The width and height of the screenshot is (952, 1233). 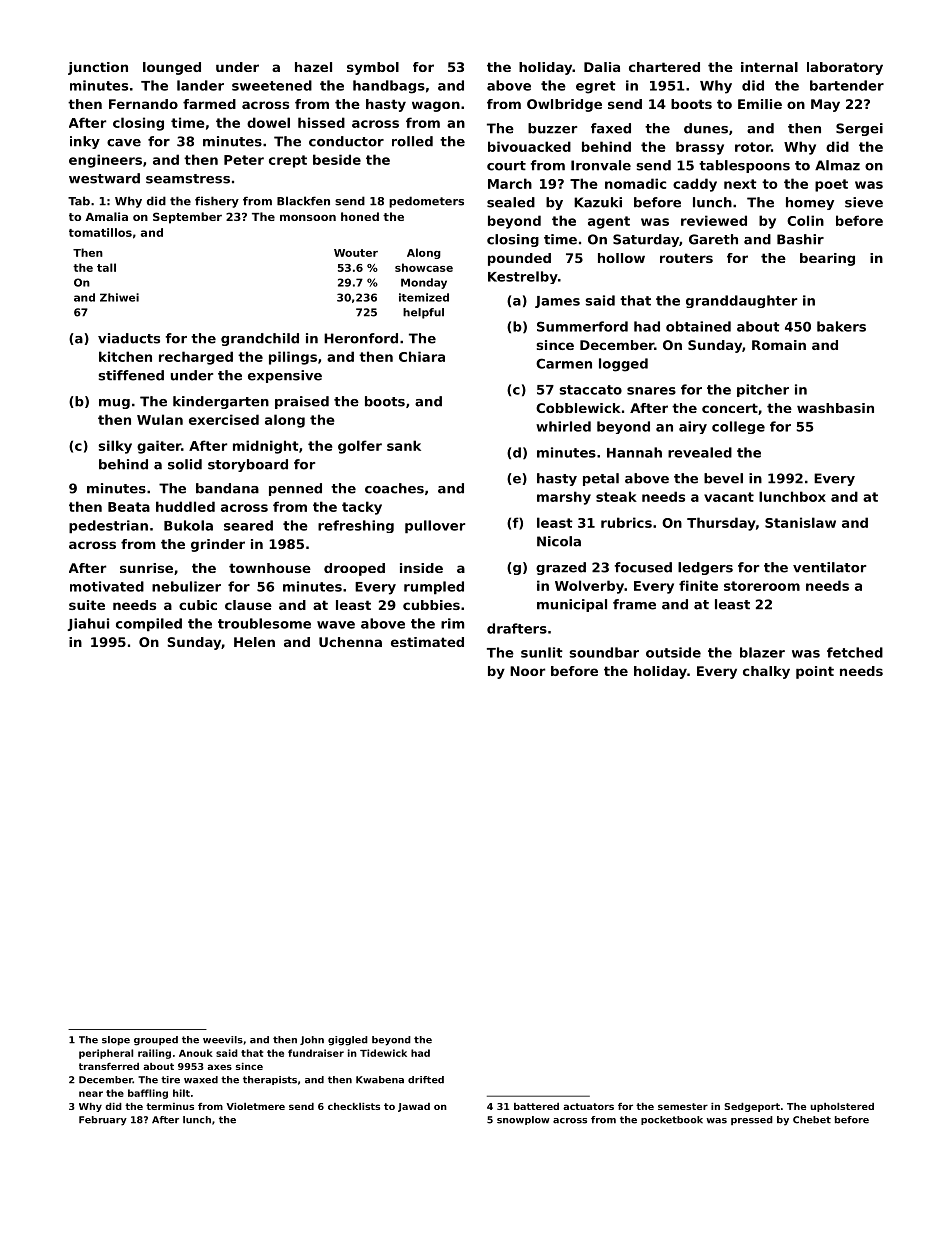 What do you see at coordinates (527, 671) in the screenshot?
I see `Noor` at bounding box center [527, 671].
